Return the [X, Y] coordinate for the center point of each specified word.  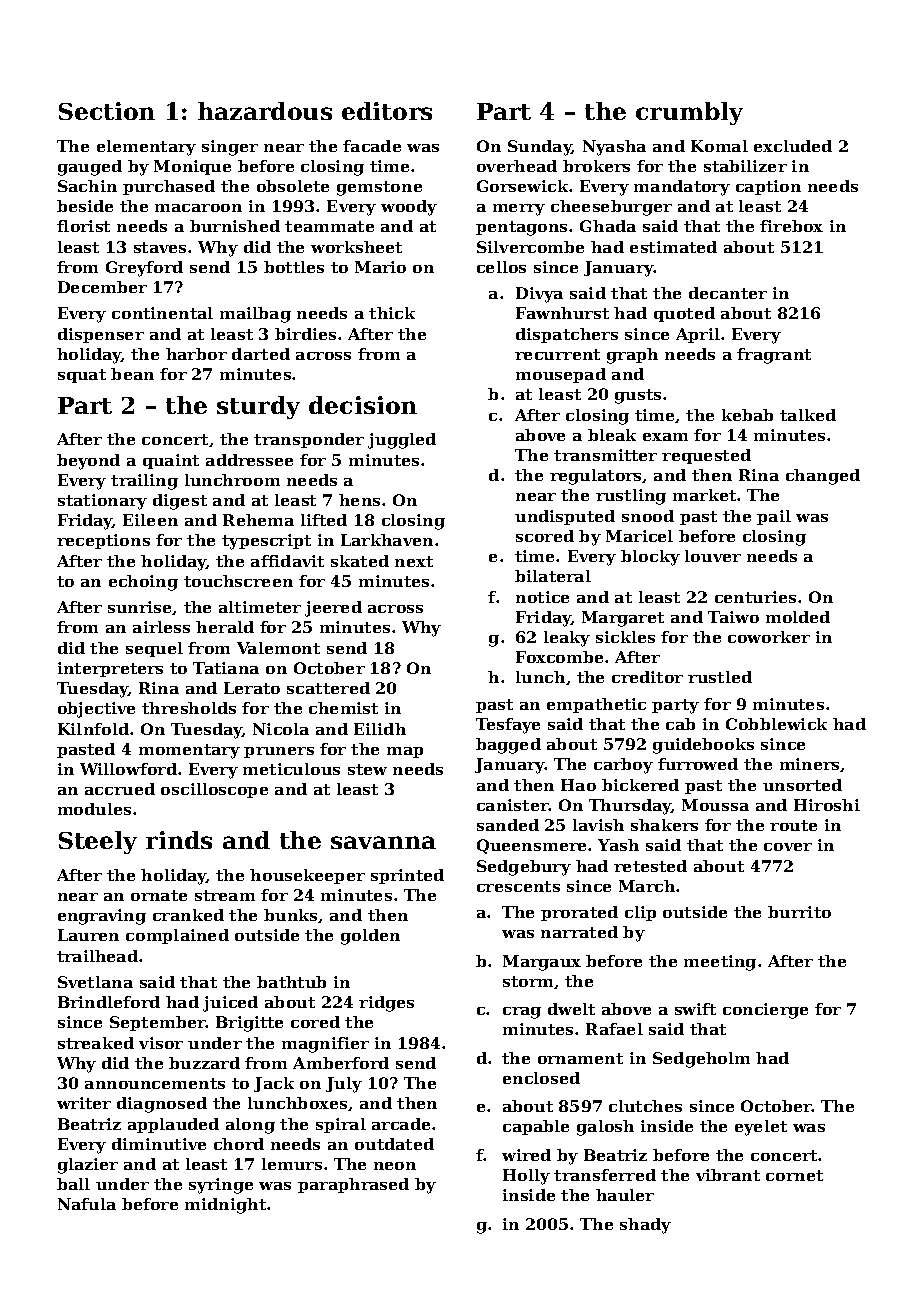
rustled [720, 677]
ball [73, 1184]
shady [645, 1226]
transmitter [605, 455]
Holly [526, 1177]
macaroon [198, 208]
